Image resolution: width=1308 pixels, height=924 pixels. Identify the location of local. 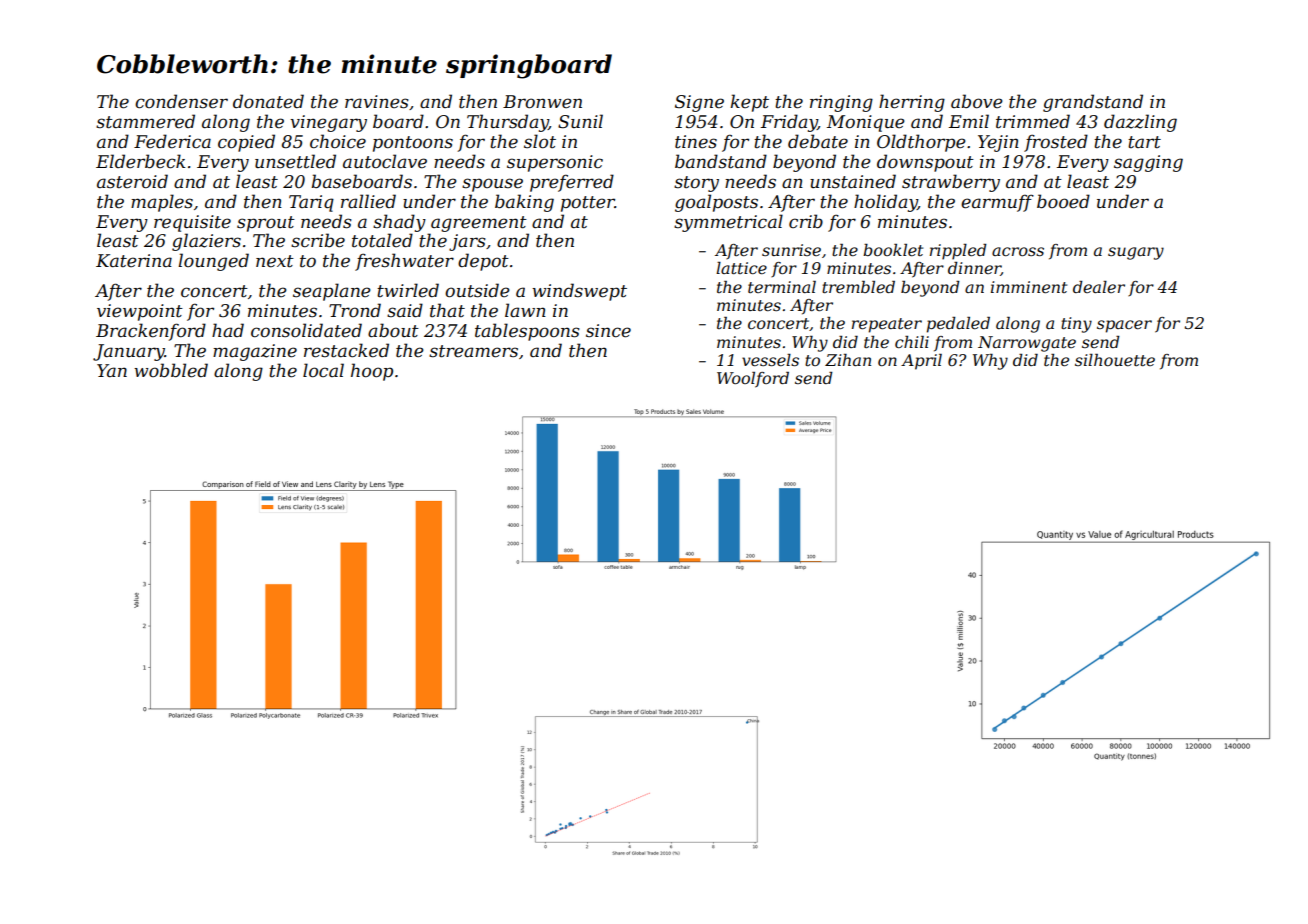
(323, 370).
